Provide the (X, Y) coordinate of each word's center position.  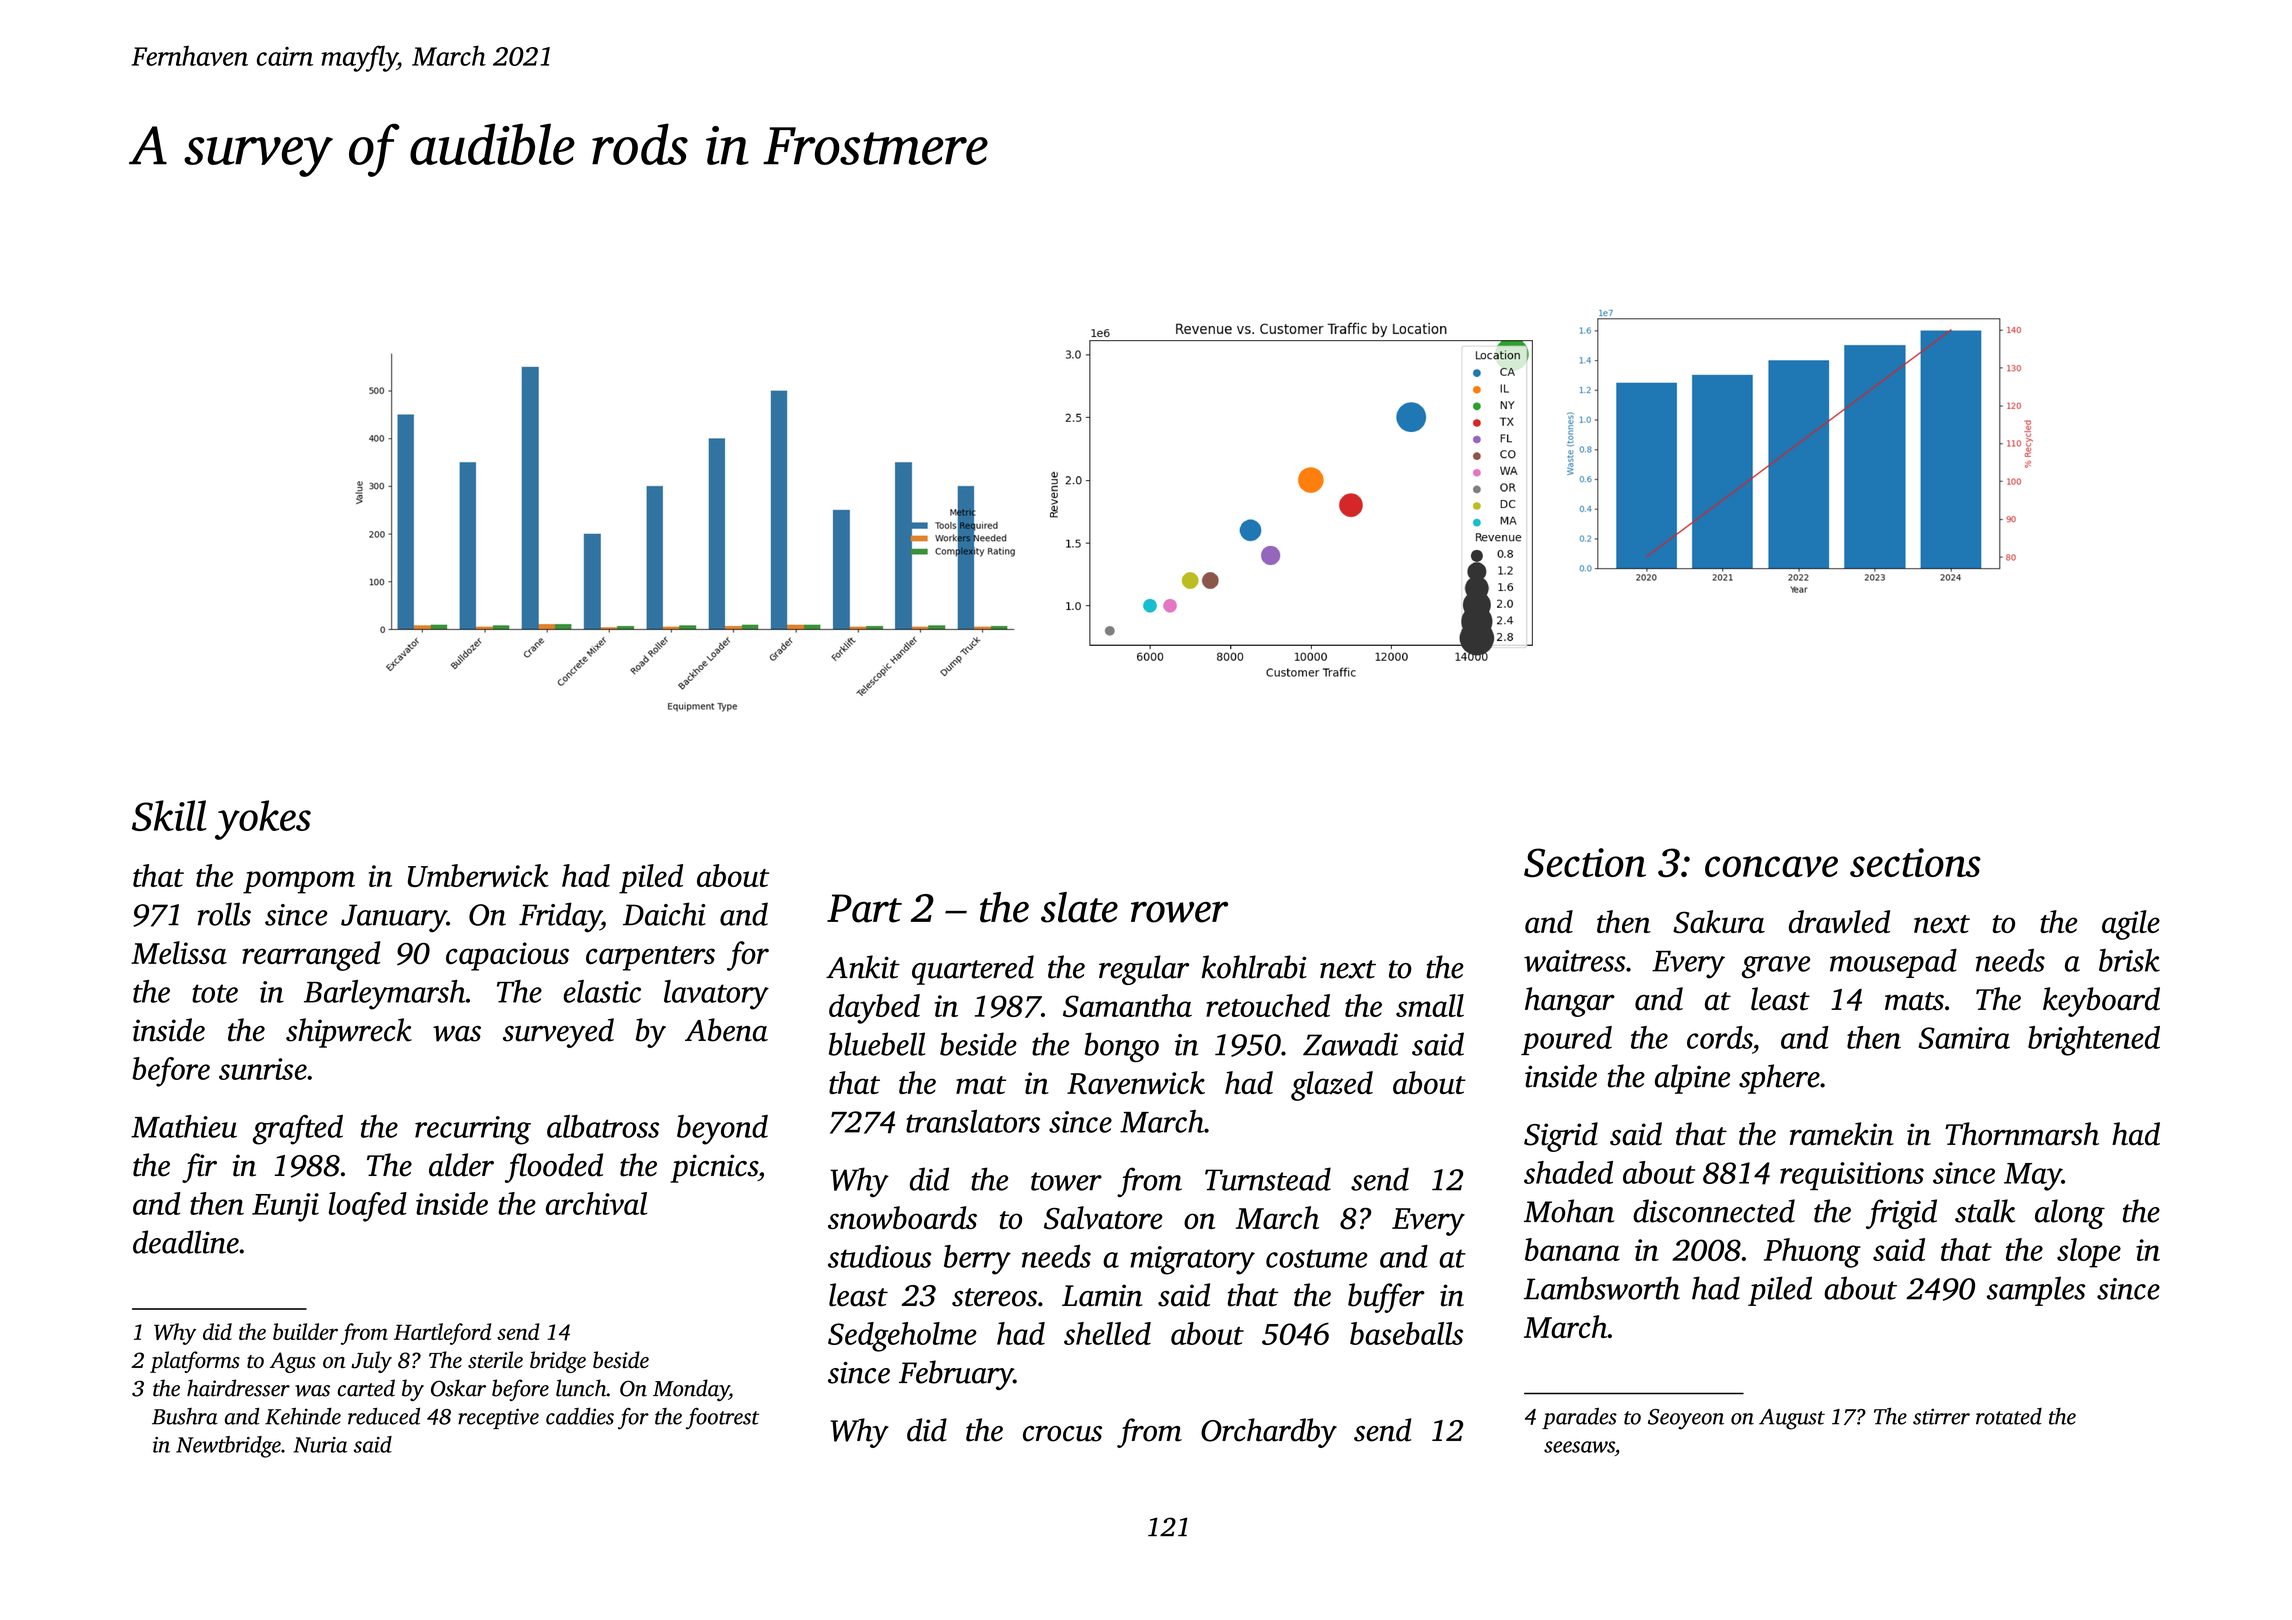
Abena (726, 1030)
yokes (263, 820)
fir (199, 1168)
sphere (1779, 1079)
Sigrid (1561, 1137)
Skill (169, 815)
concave (1771, 866)
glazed (1332, 1086)
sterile (495, 1360)
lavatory (716, 995)
